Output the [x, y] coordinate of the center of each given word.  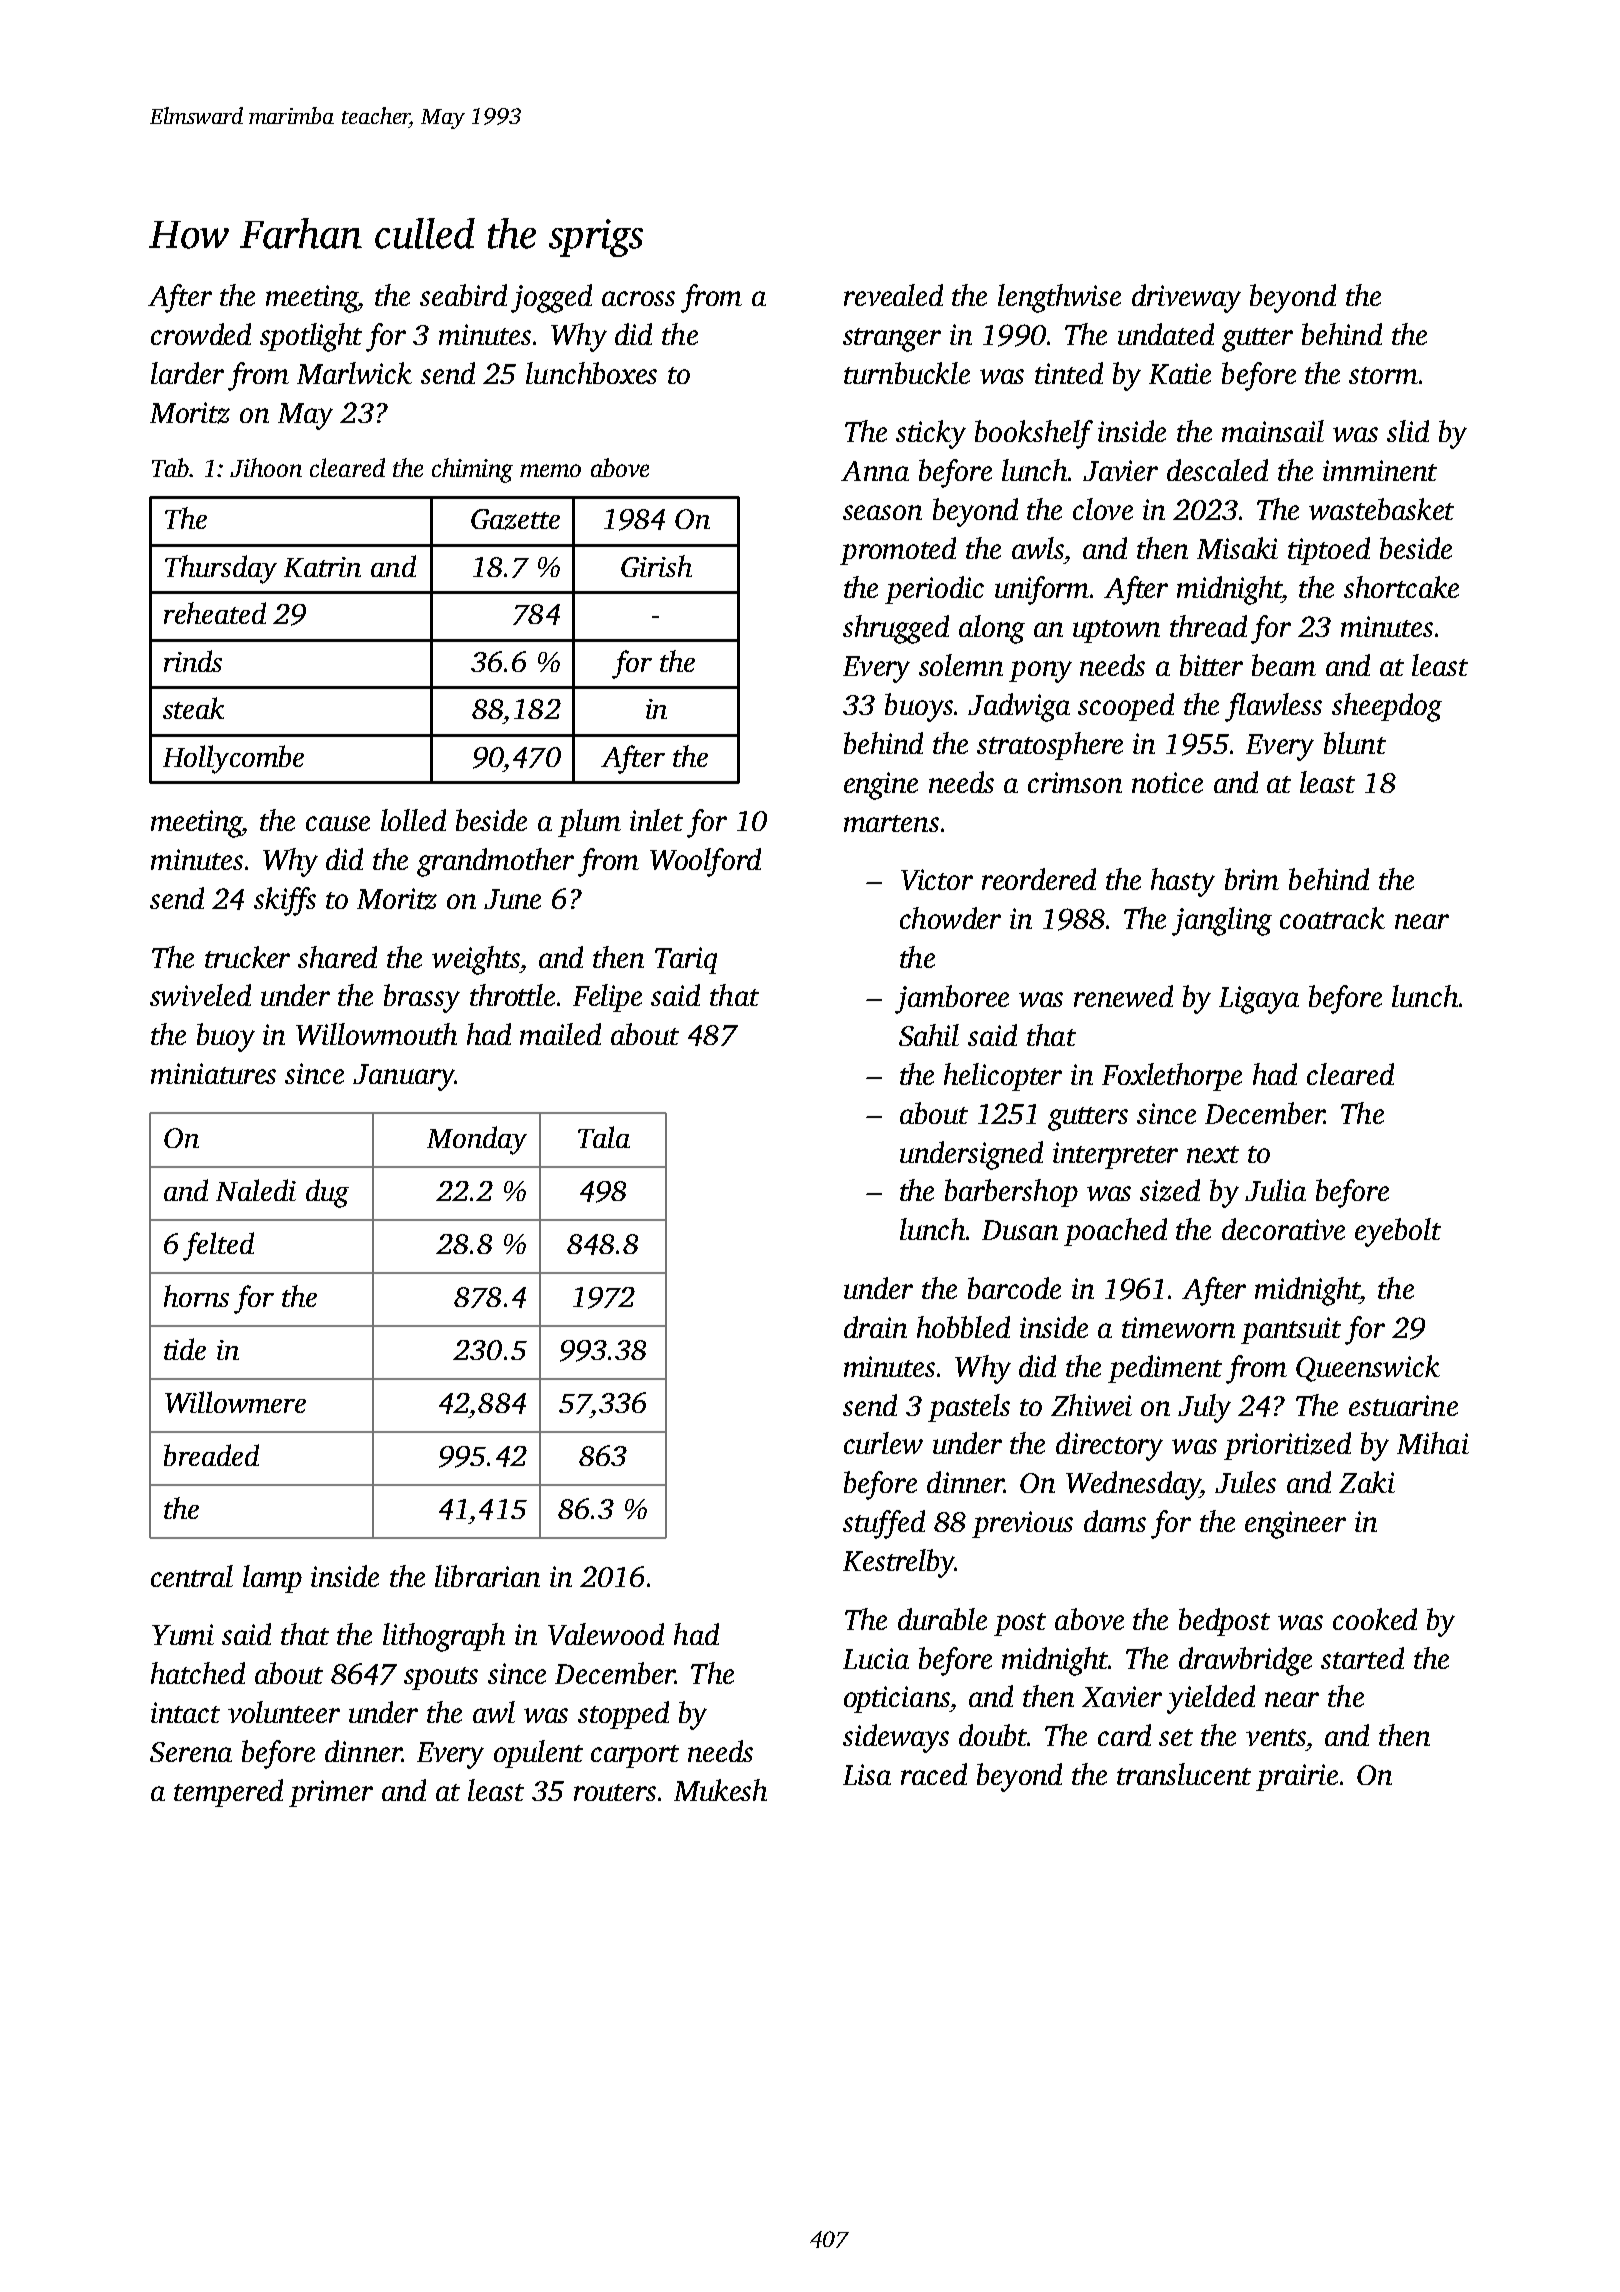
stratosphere [1050, 746]
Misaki [1237, 548]
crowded [201, 334]
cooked [1375, 1619]
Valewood [606, 1634]
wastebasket [1381, 509]
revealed [893, 295]
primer [331, 1793]
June [512, 899]
